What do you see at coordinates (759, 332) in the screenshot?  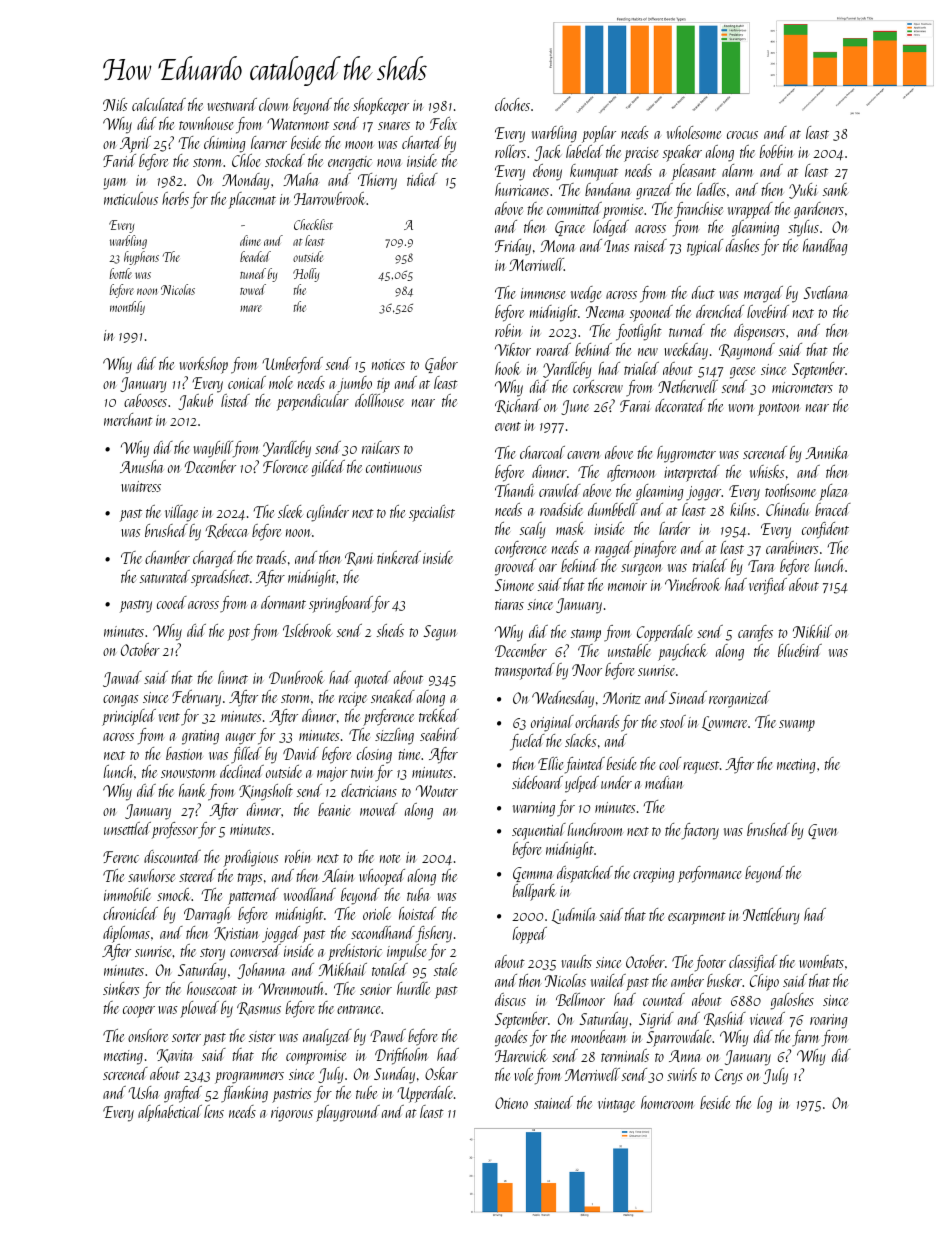 I see `dispensers` at bounding box center [759, 332].
